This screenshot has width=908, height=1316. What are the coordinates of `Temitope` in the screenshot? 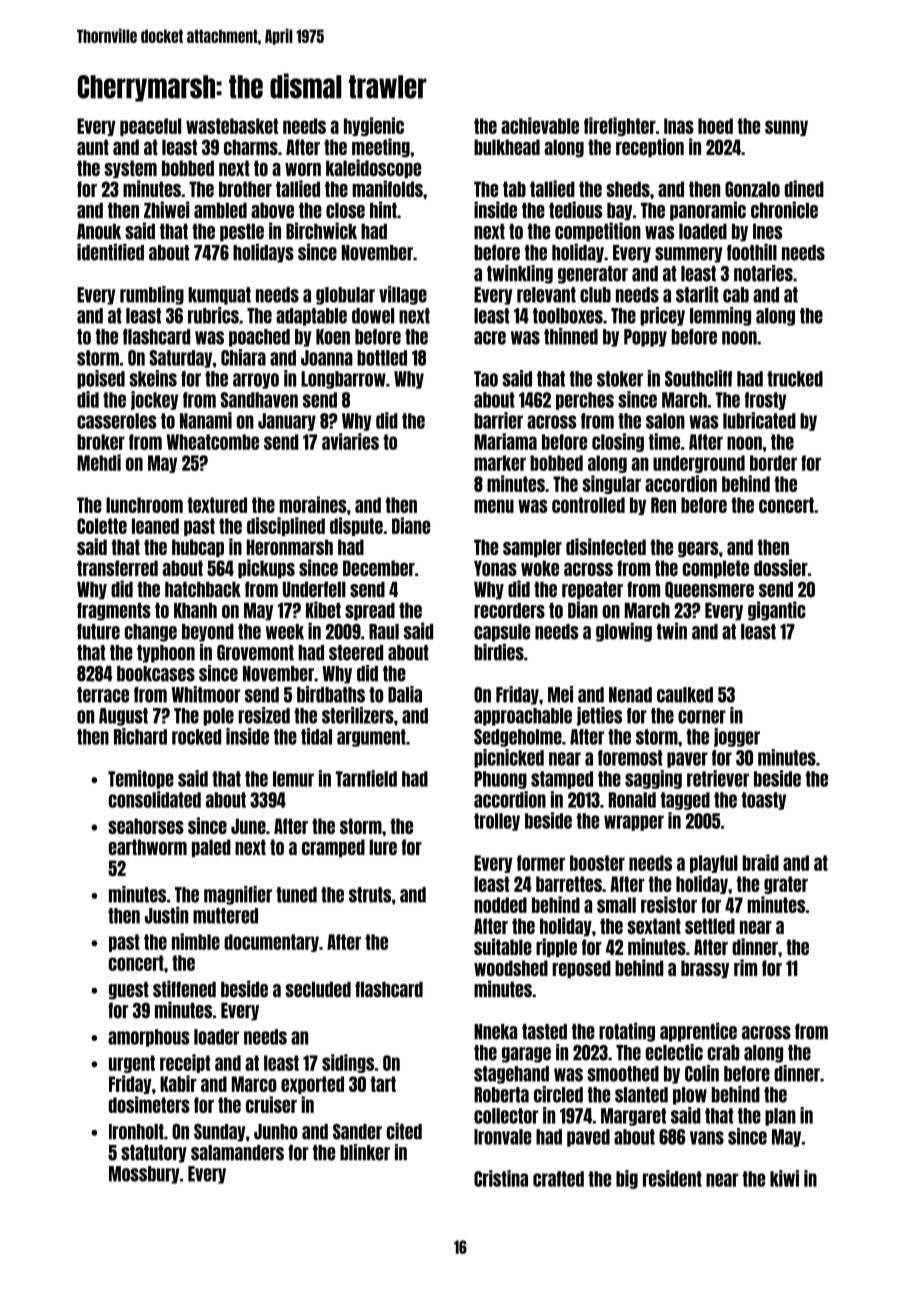 It's located at (141, 779).
